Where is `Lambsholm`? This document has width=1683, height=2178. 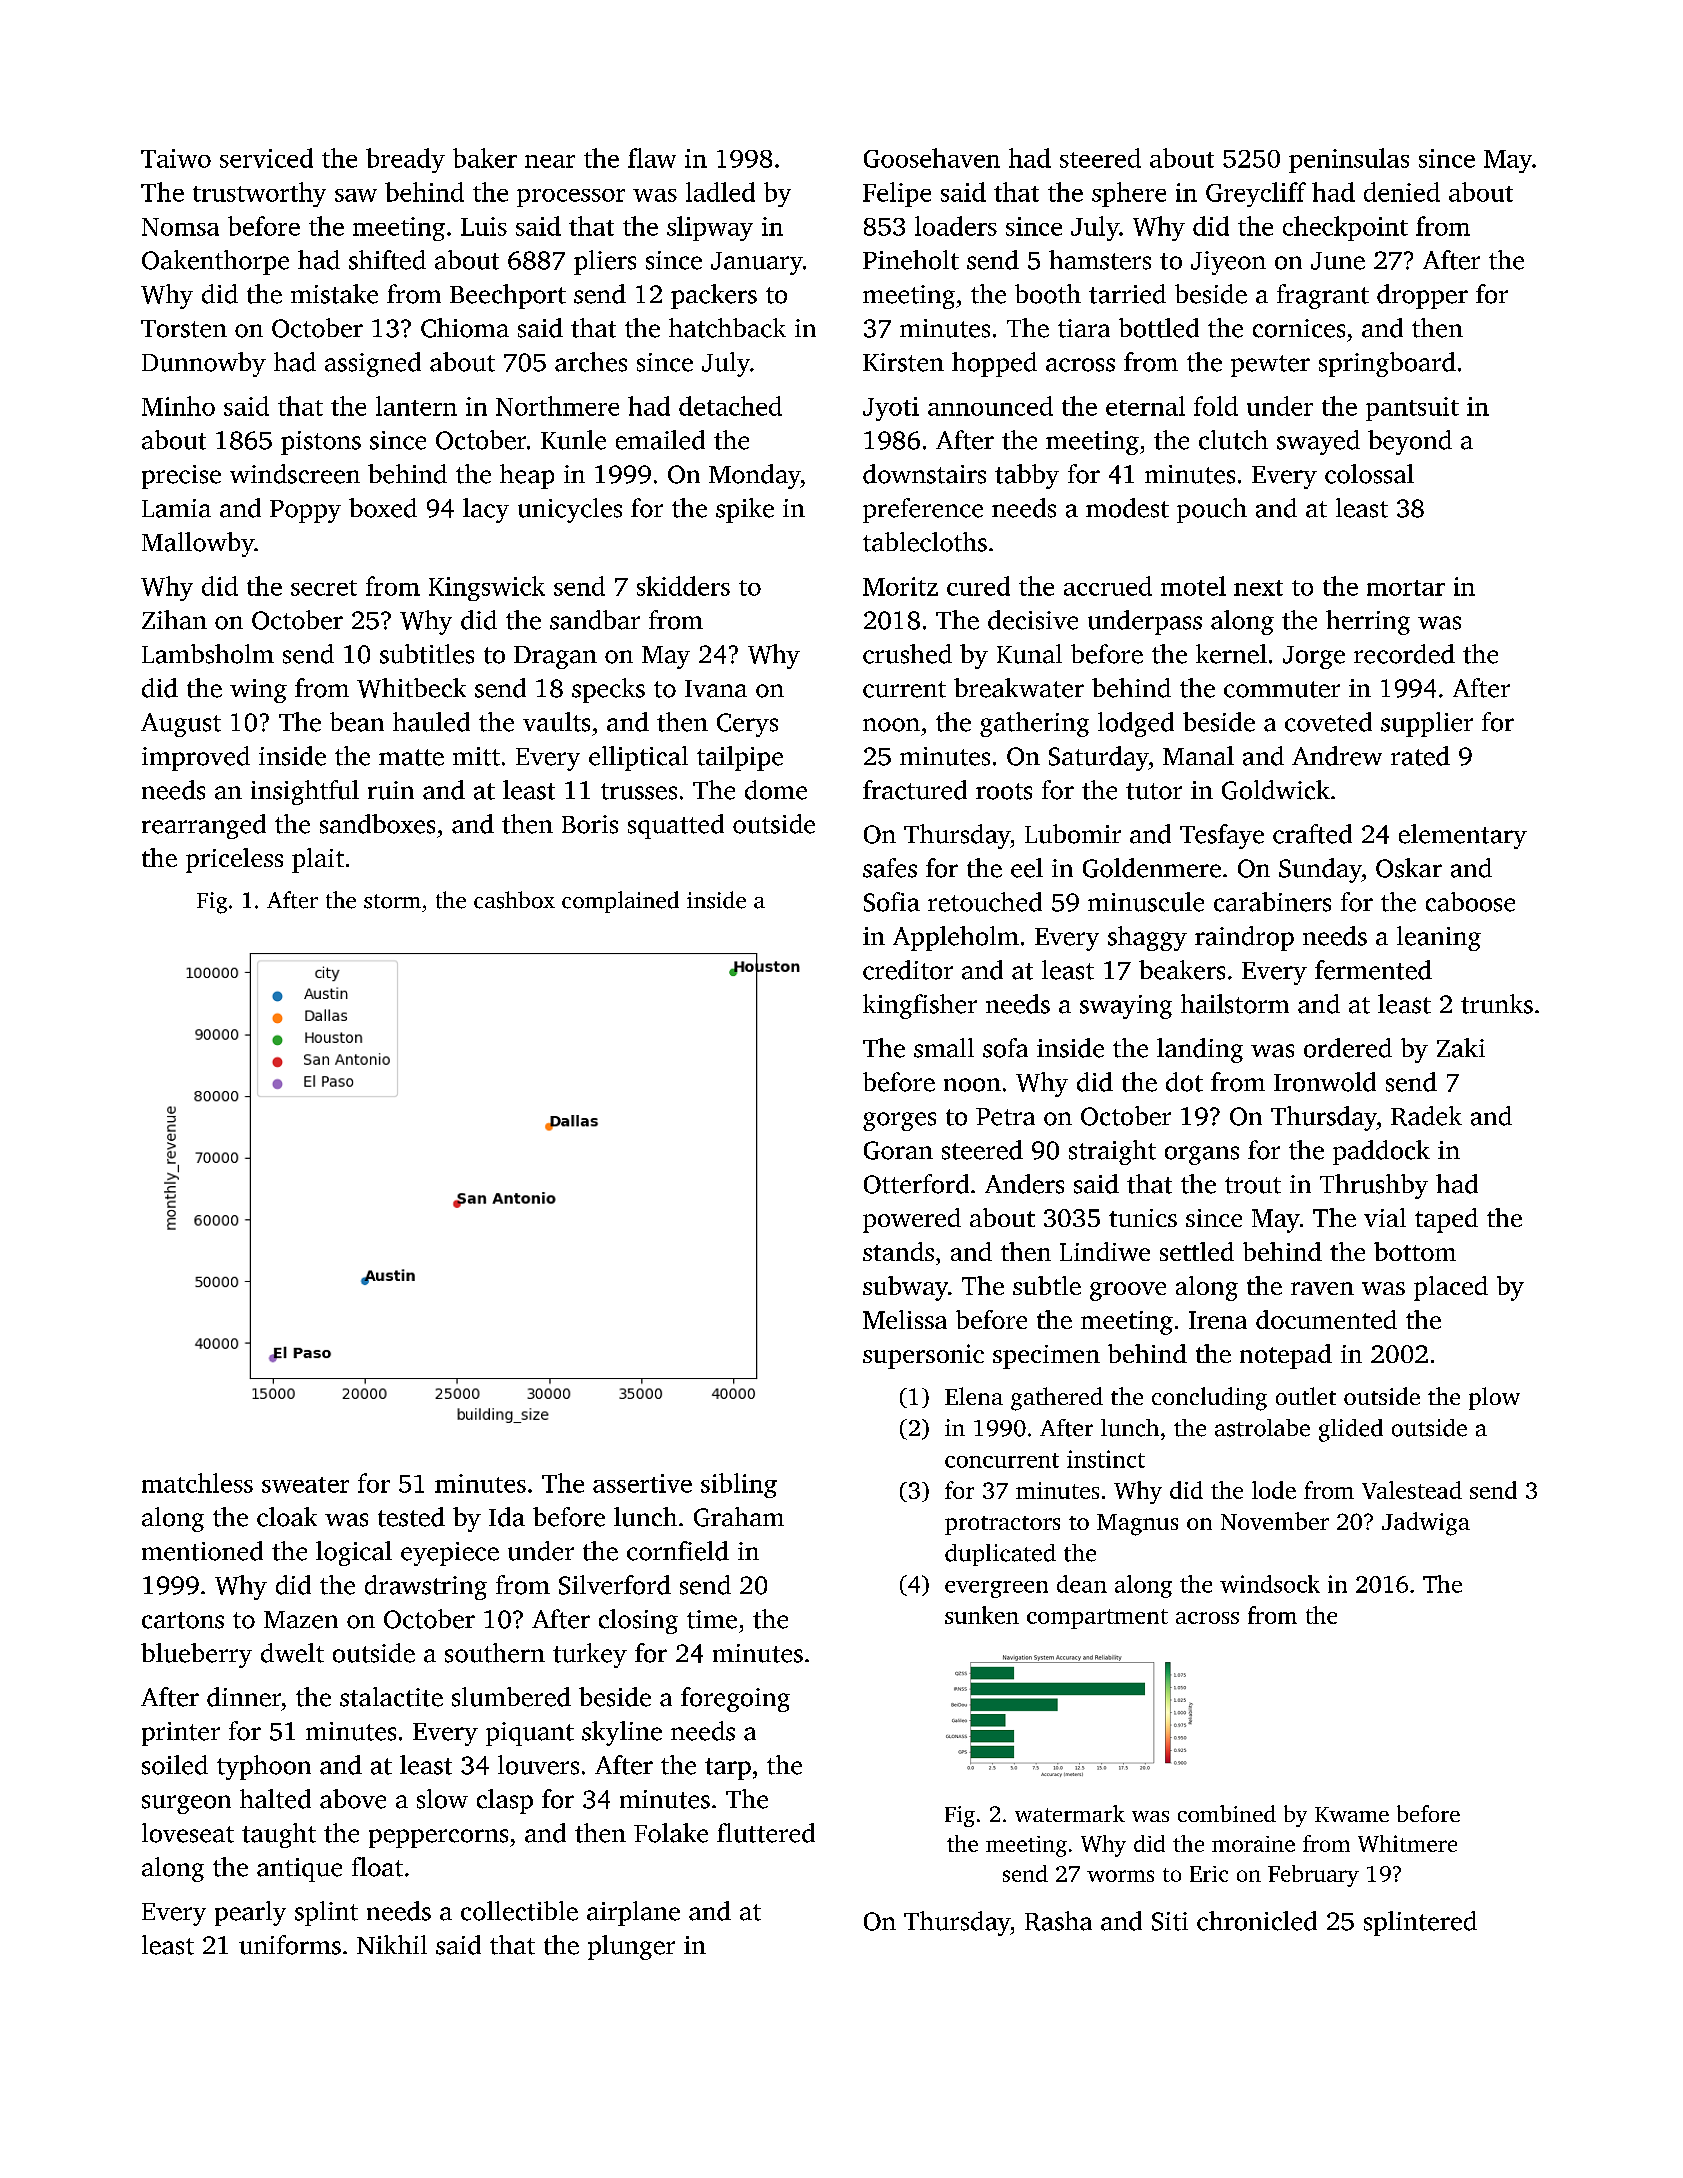
Lambsholm is located at coordinates (208, 654).
